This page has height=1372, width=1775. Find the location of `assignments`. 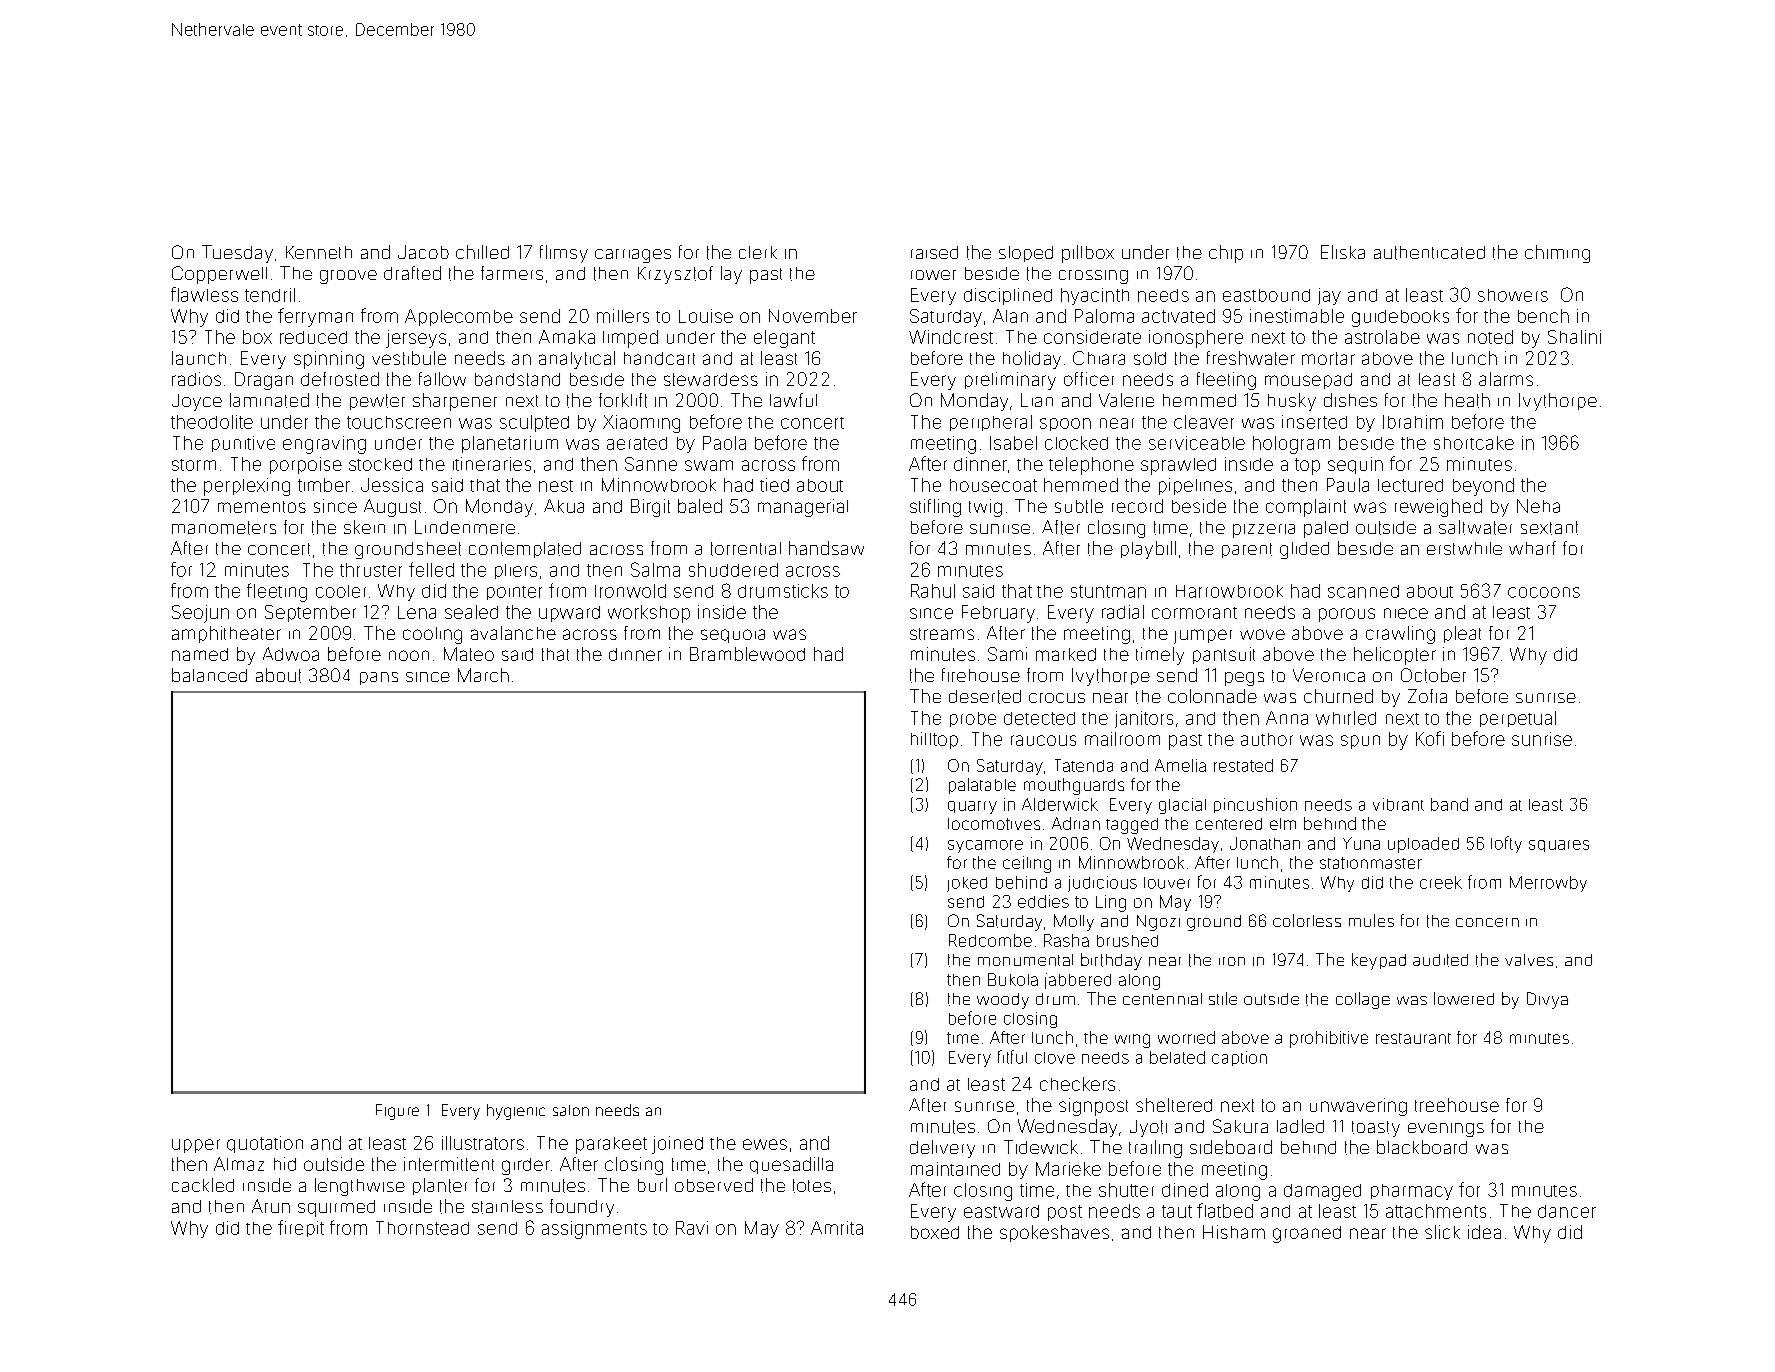

assignments is located at coordinates (594, 1230).
